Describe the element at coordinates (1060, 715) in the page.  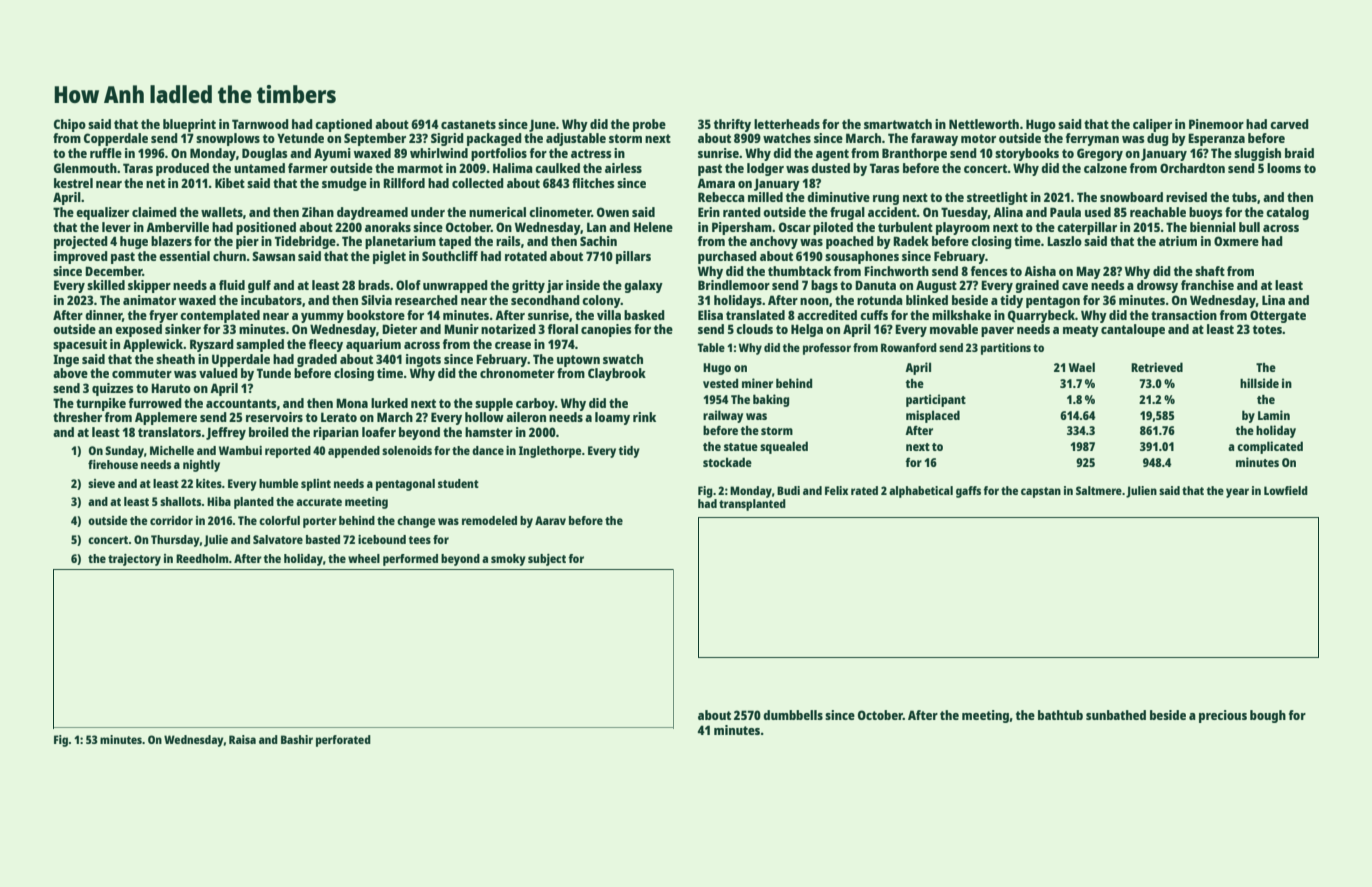
I see `bathtub` at that location.
